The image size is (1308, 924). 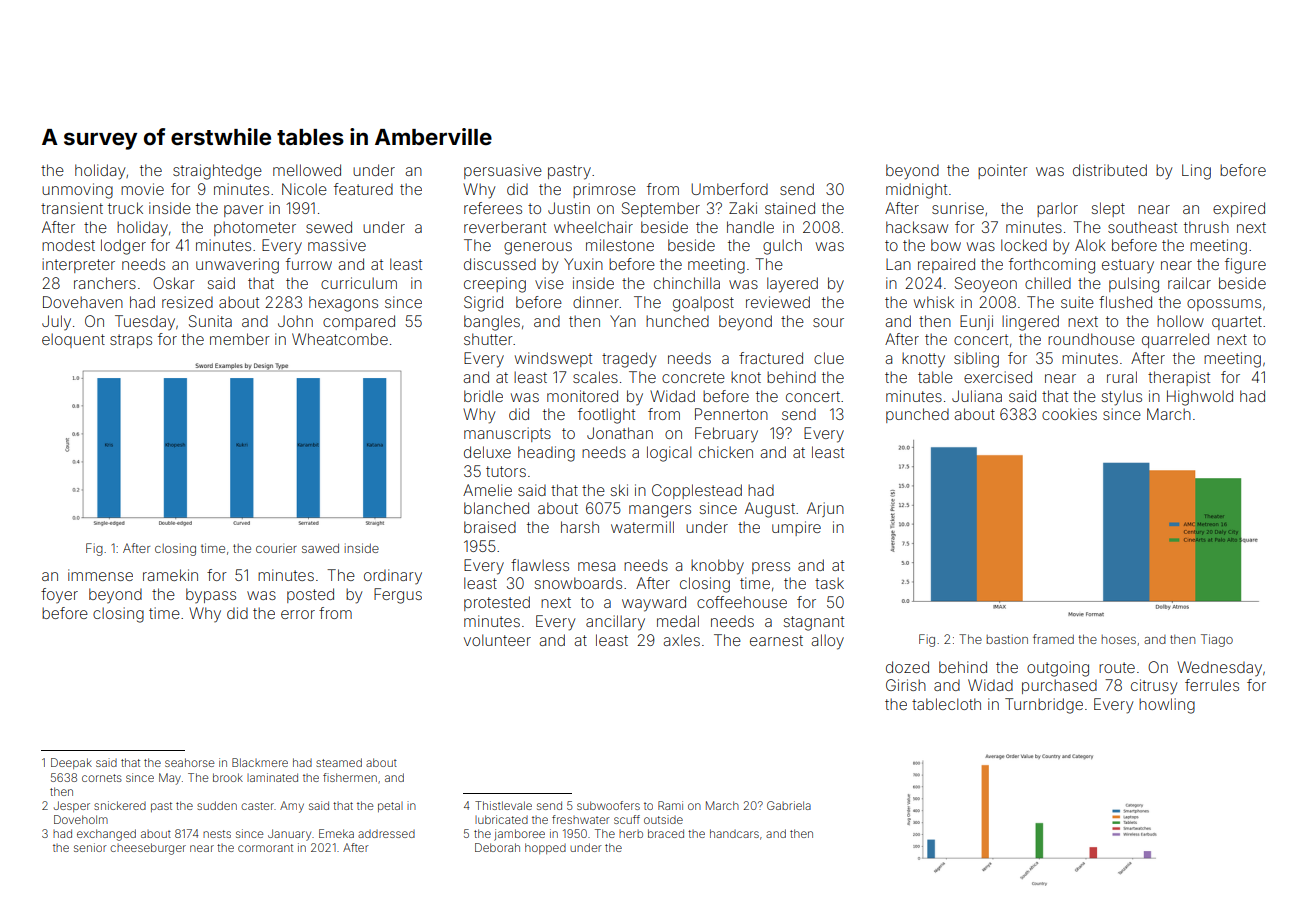 What do you see at coordinates (148, 849) in the document?
I see `cheeseburger` at bounding box center [148, 849].
